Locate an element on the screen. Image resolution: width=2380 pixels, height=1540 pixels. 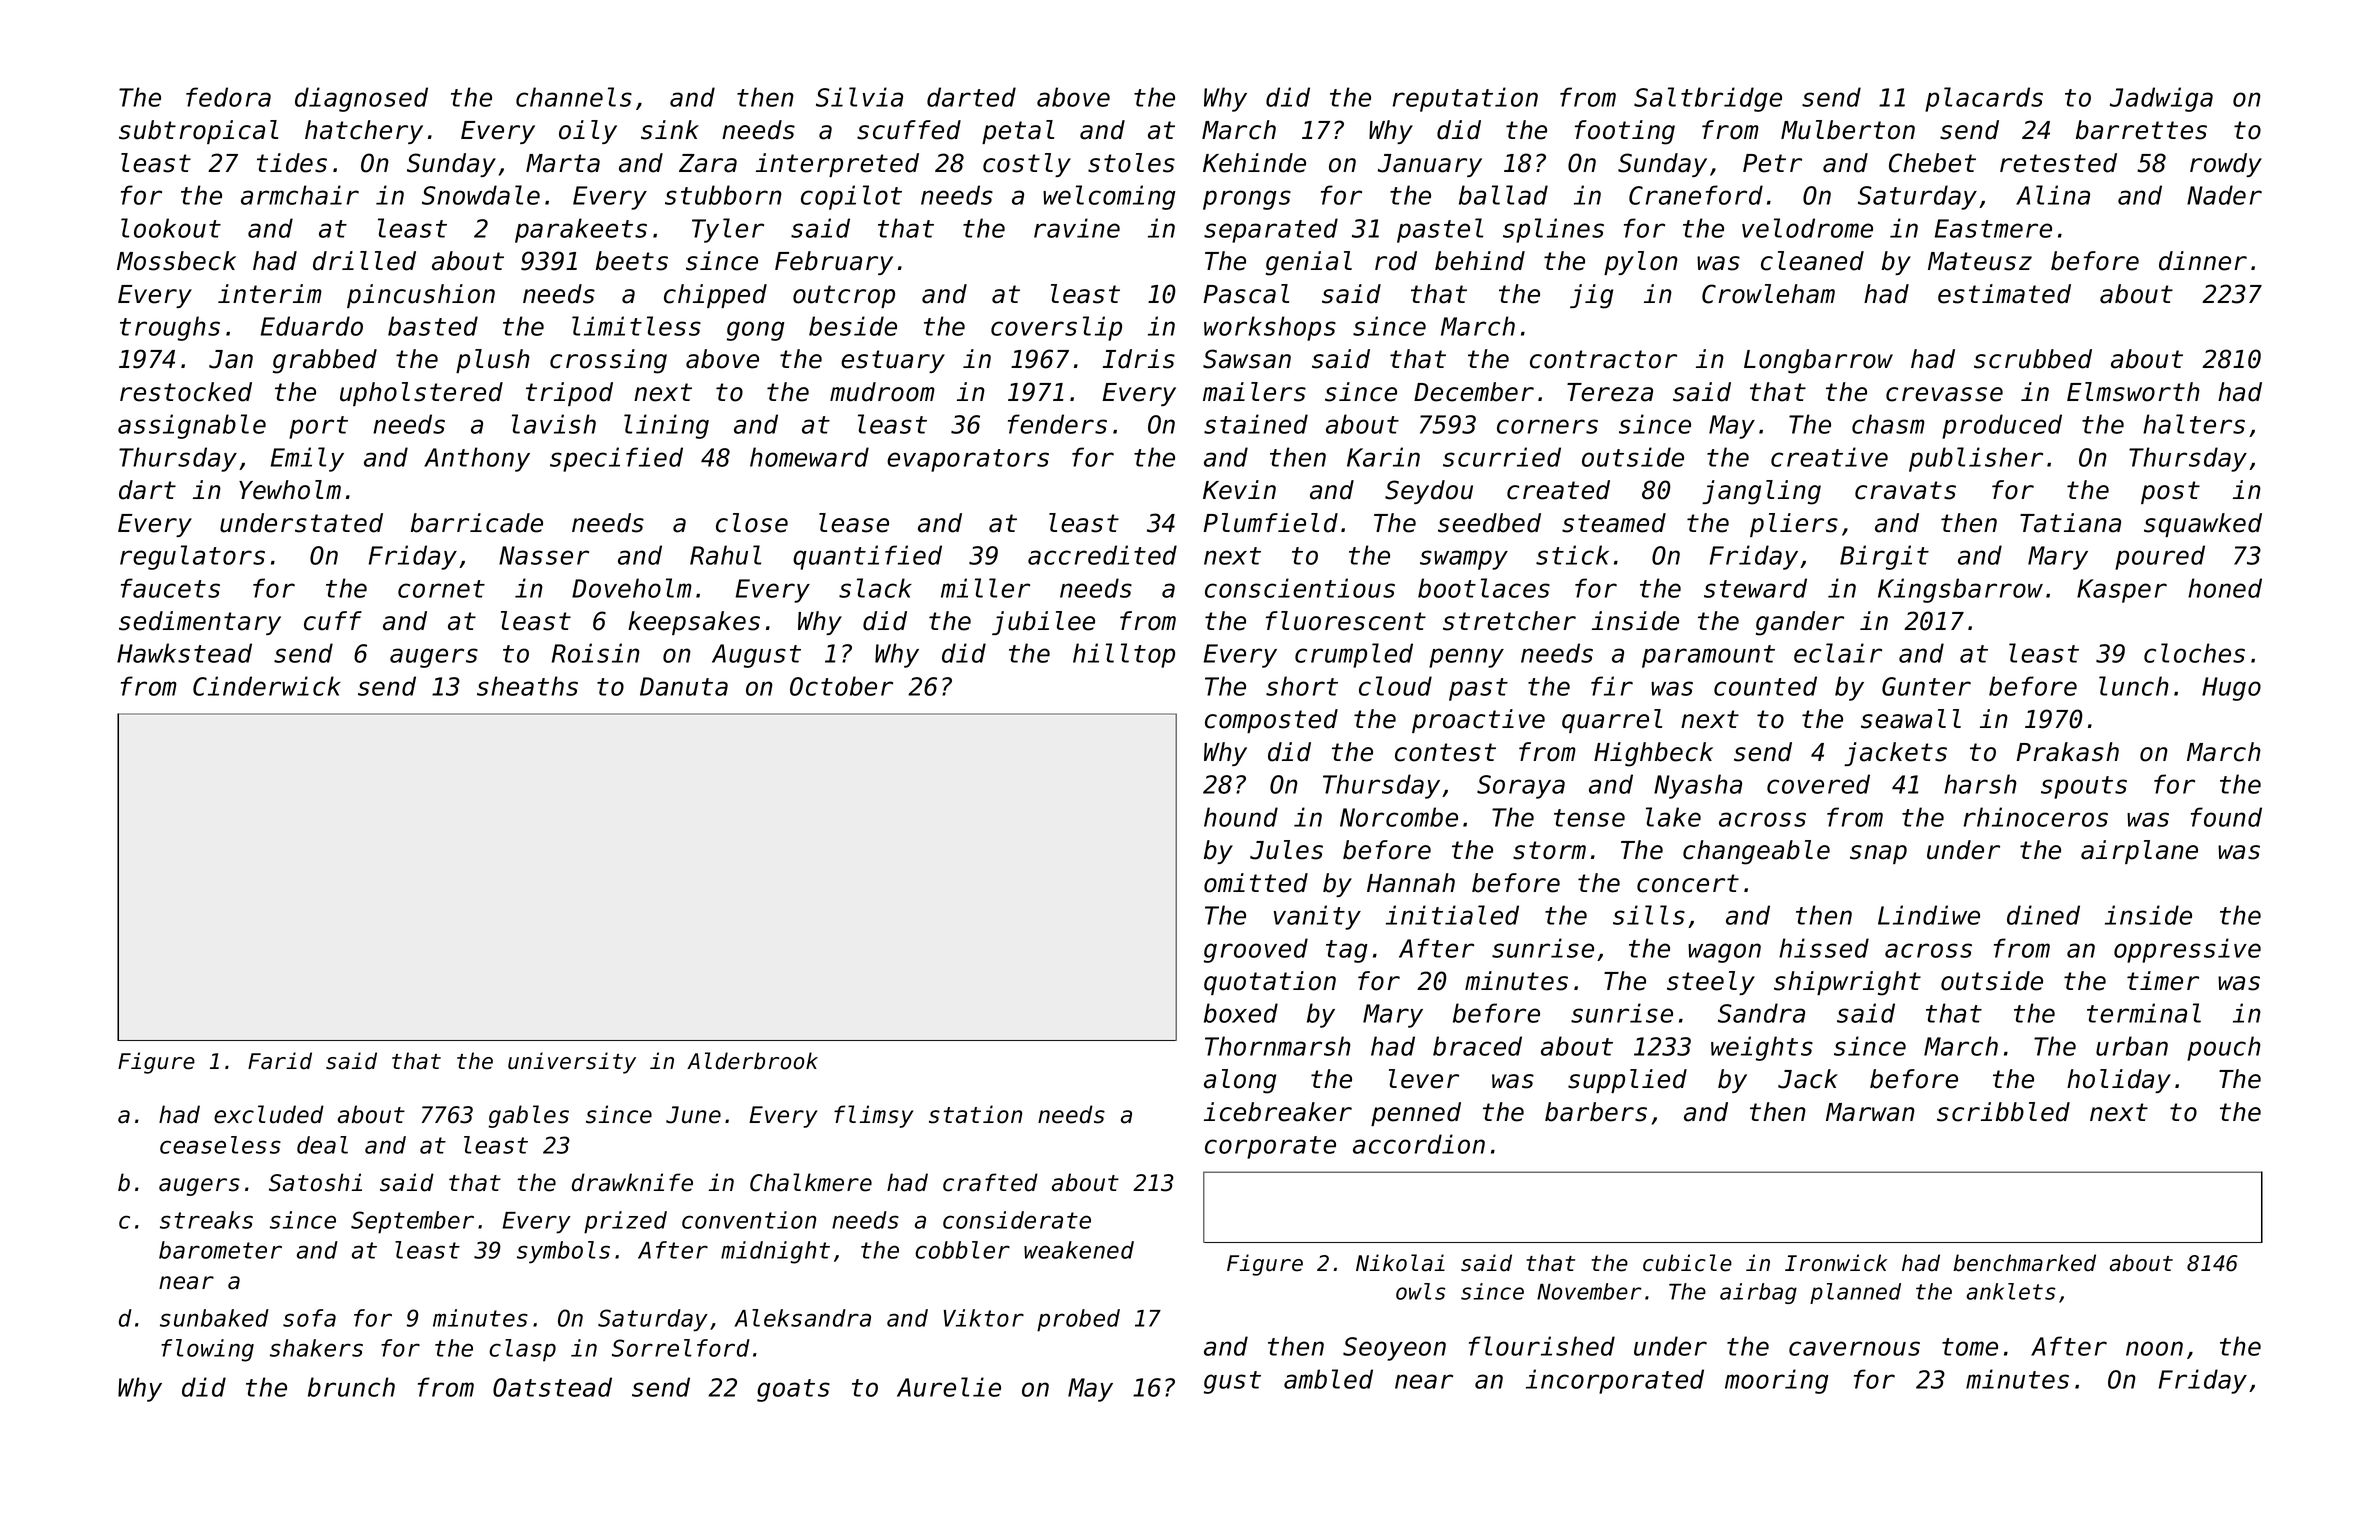
Silvia is located at coordinates (859, 97).
